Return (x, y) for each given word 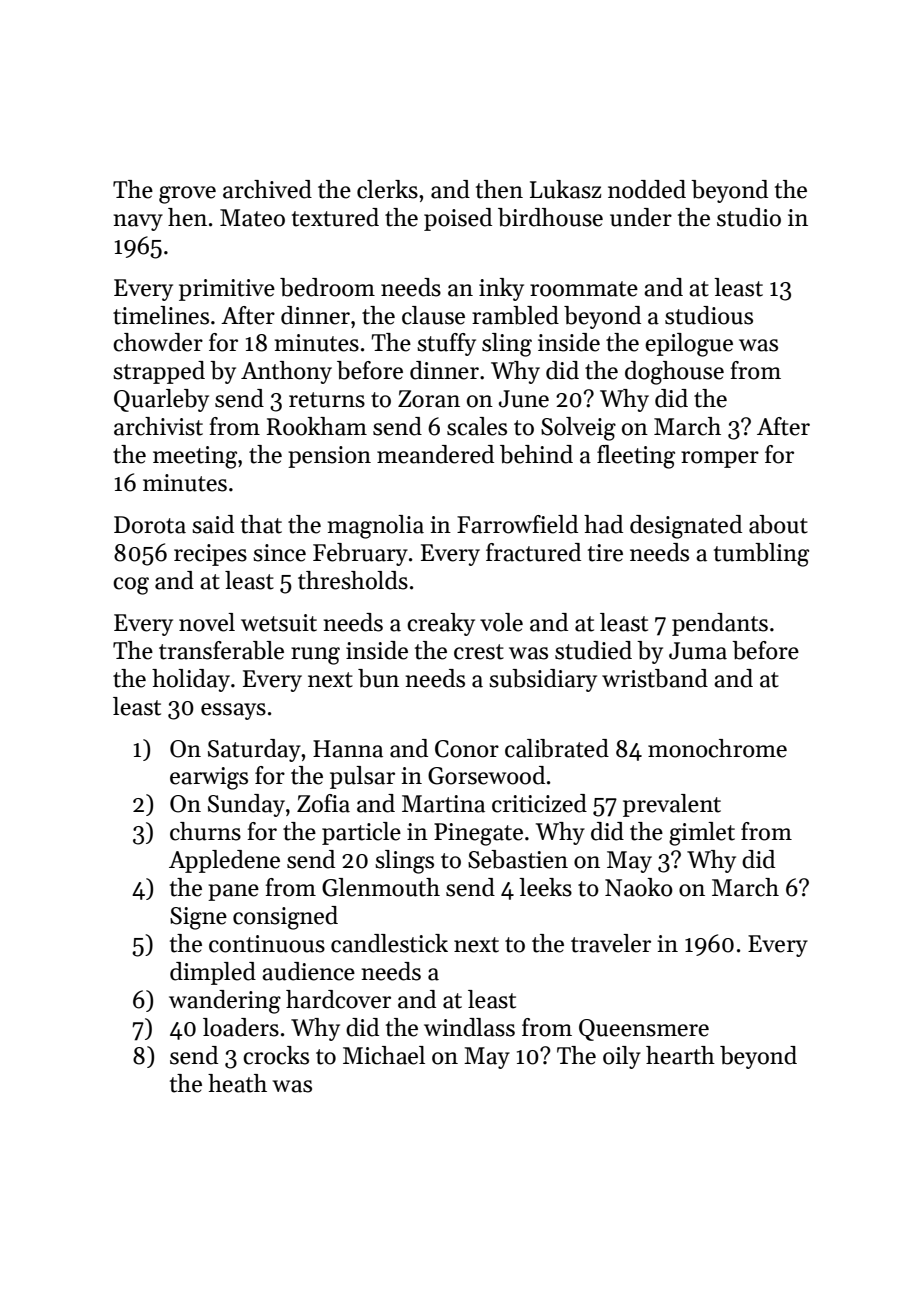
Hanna (348, 749)
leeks (545, 887)
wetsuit (279, 623)
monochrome (717, 748)
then (499, 189)
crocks (276, 1055)
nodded (647, 189)
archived (267, 189)
